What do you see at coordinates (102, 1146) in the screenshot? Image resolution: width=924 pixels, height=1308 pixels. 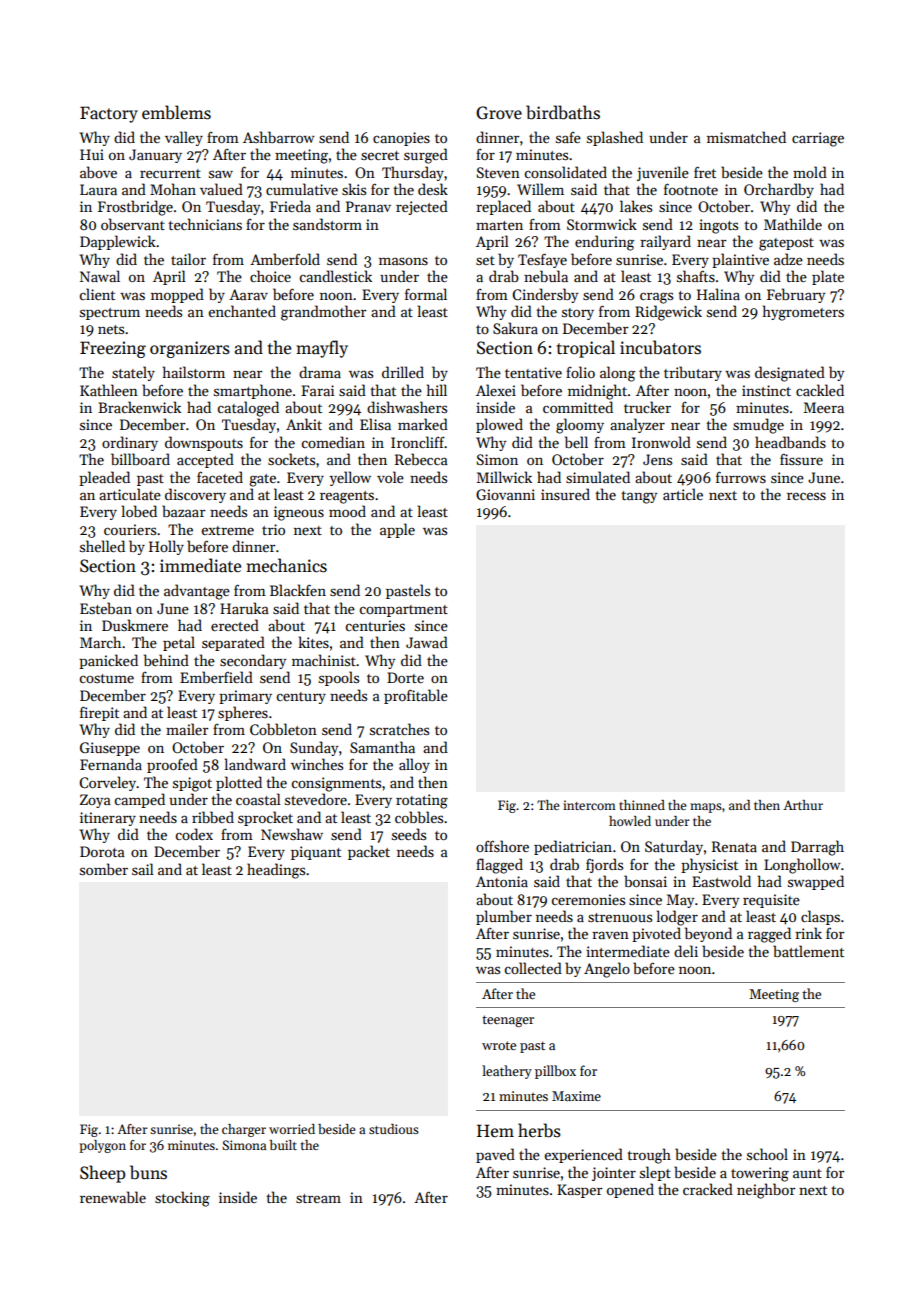 I see `polygon` at bounding box center [102, 1146].
